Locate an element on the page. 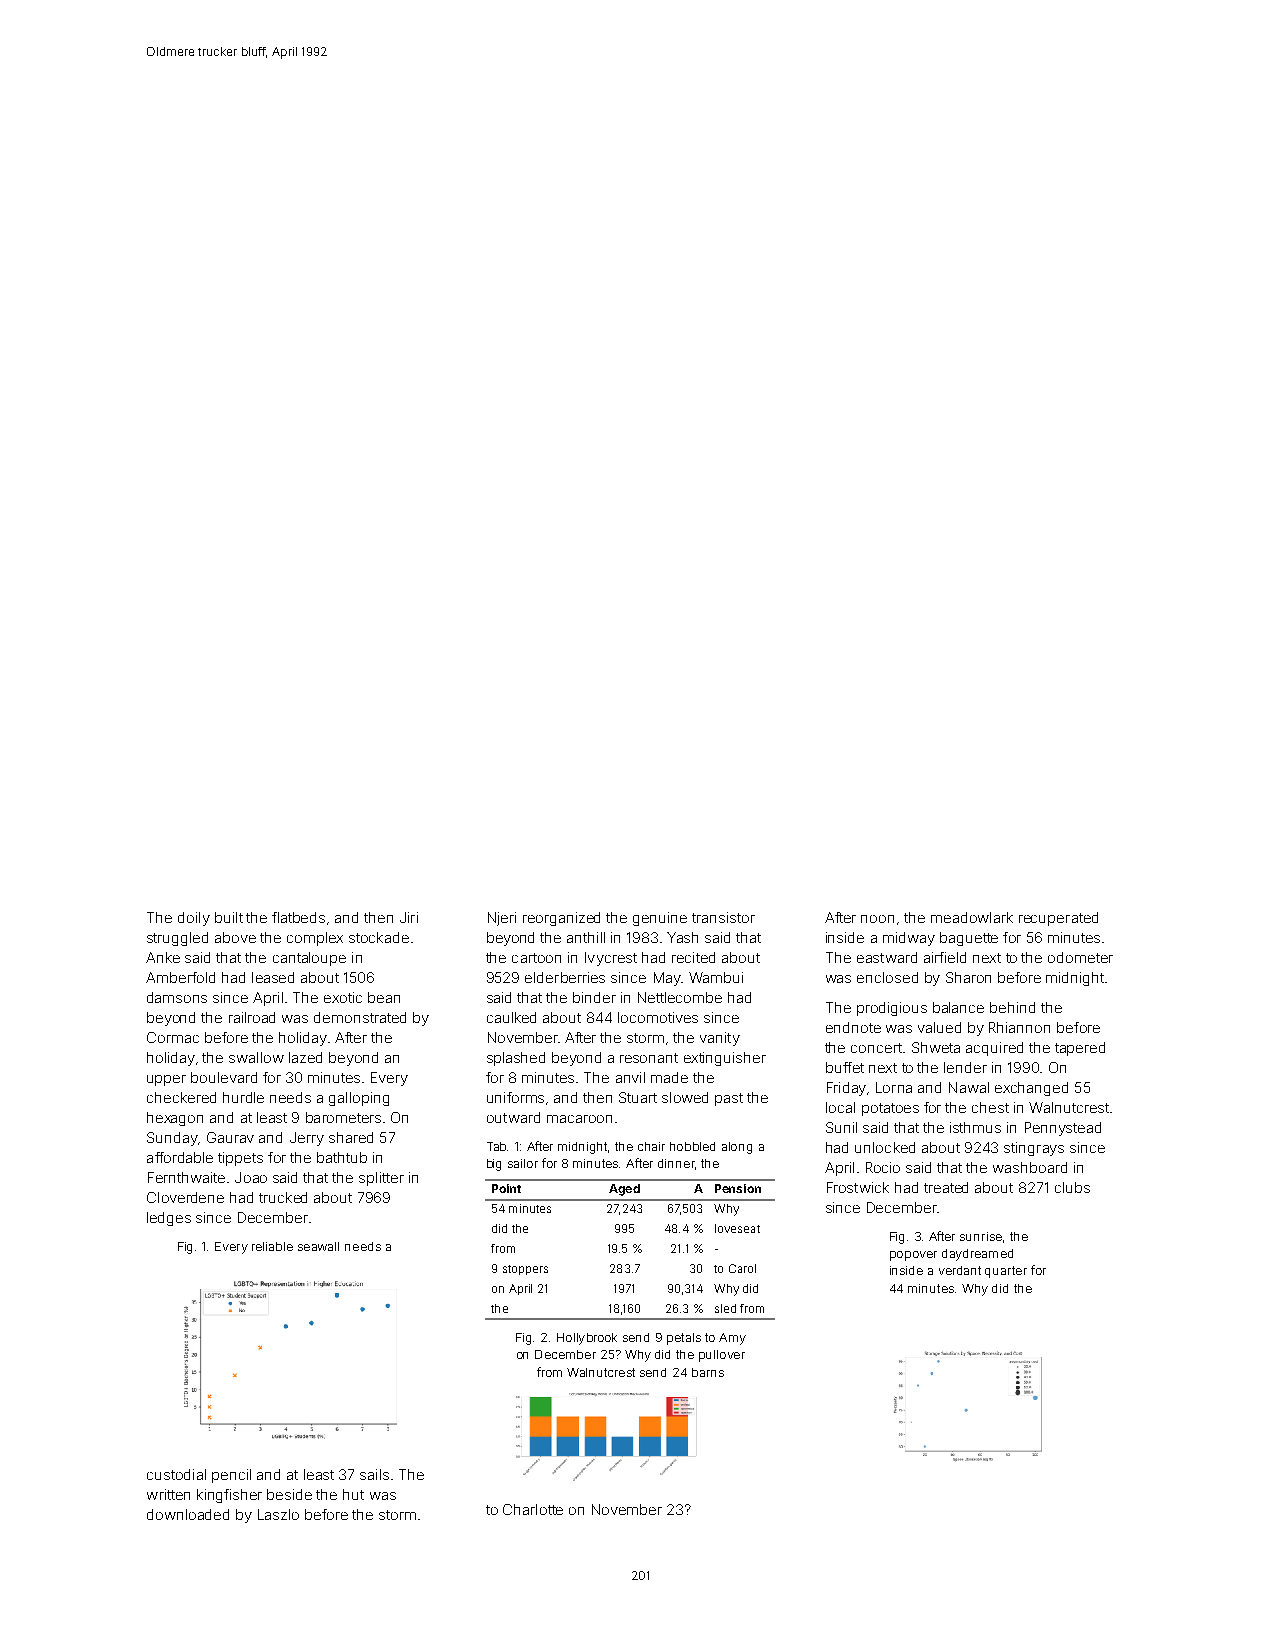  checkered is located at coordinates (181, 1097).
